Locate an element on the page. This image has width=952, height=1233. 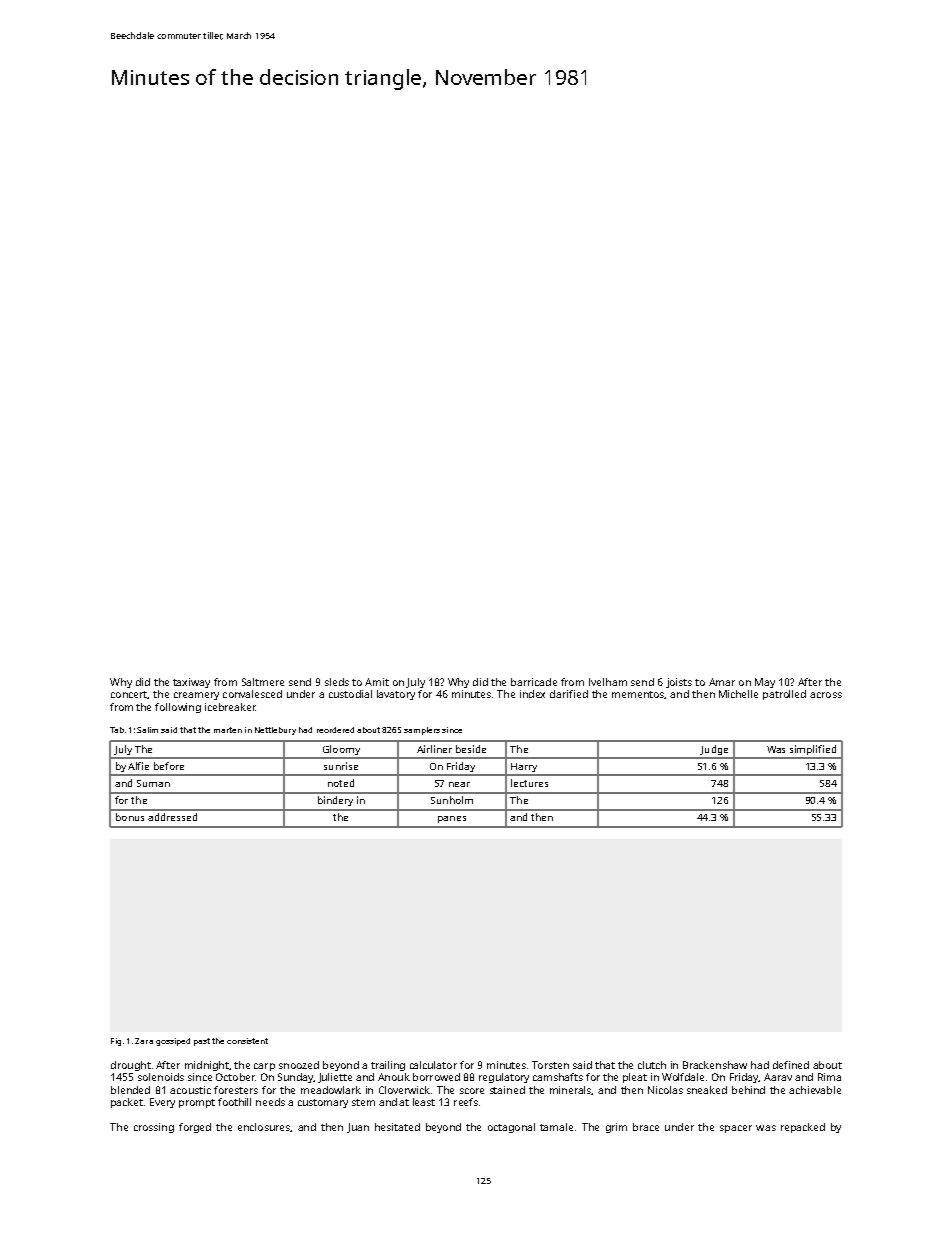
Torsten is located at coordinates (550, 1065).
